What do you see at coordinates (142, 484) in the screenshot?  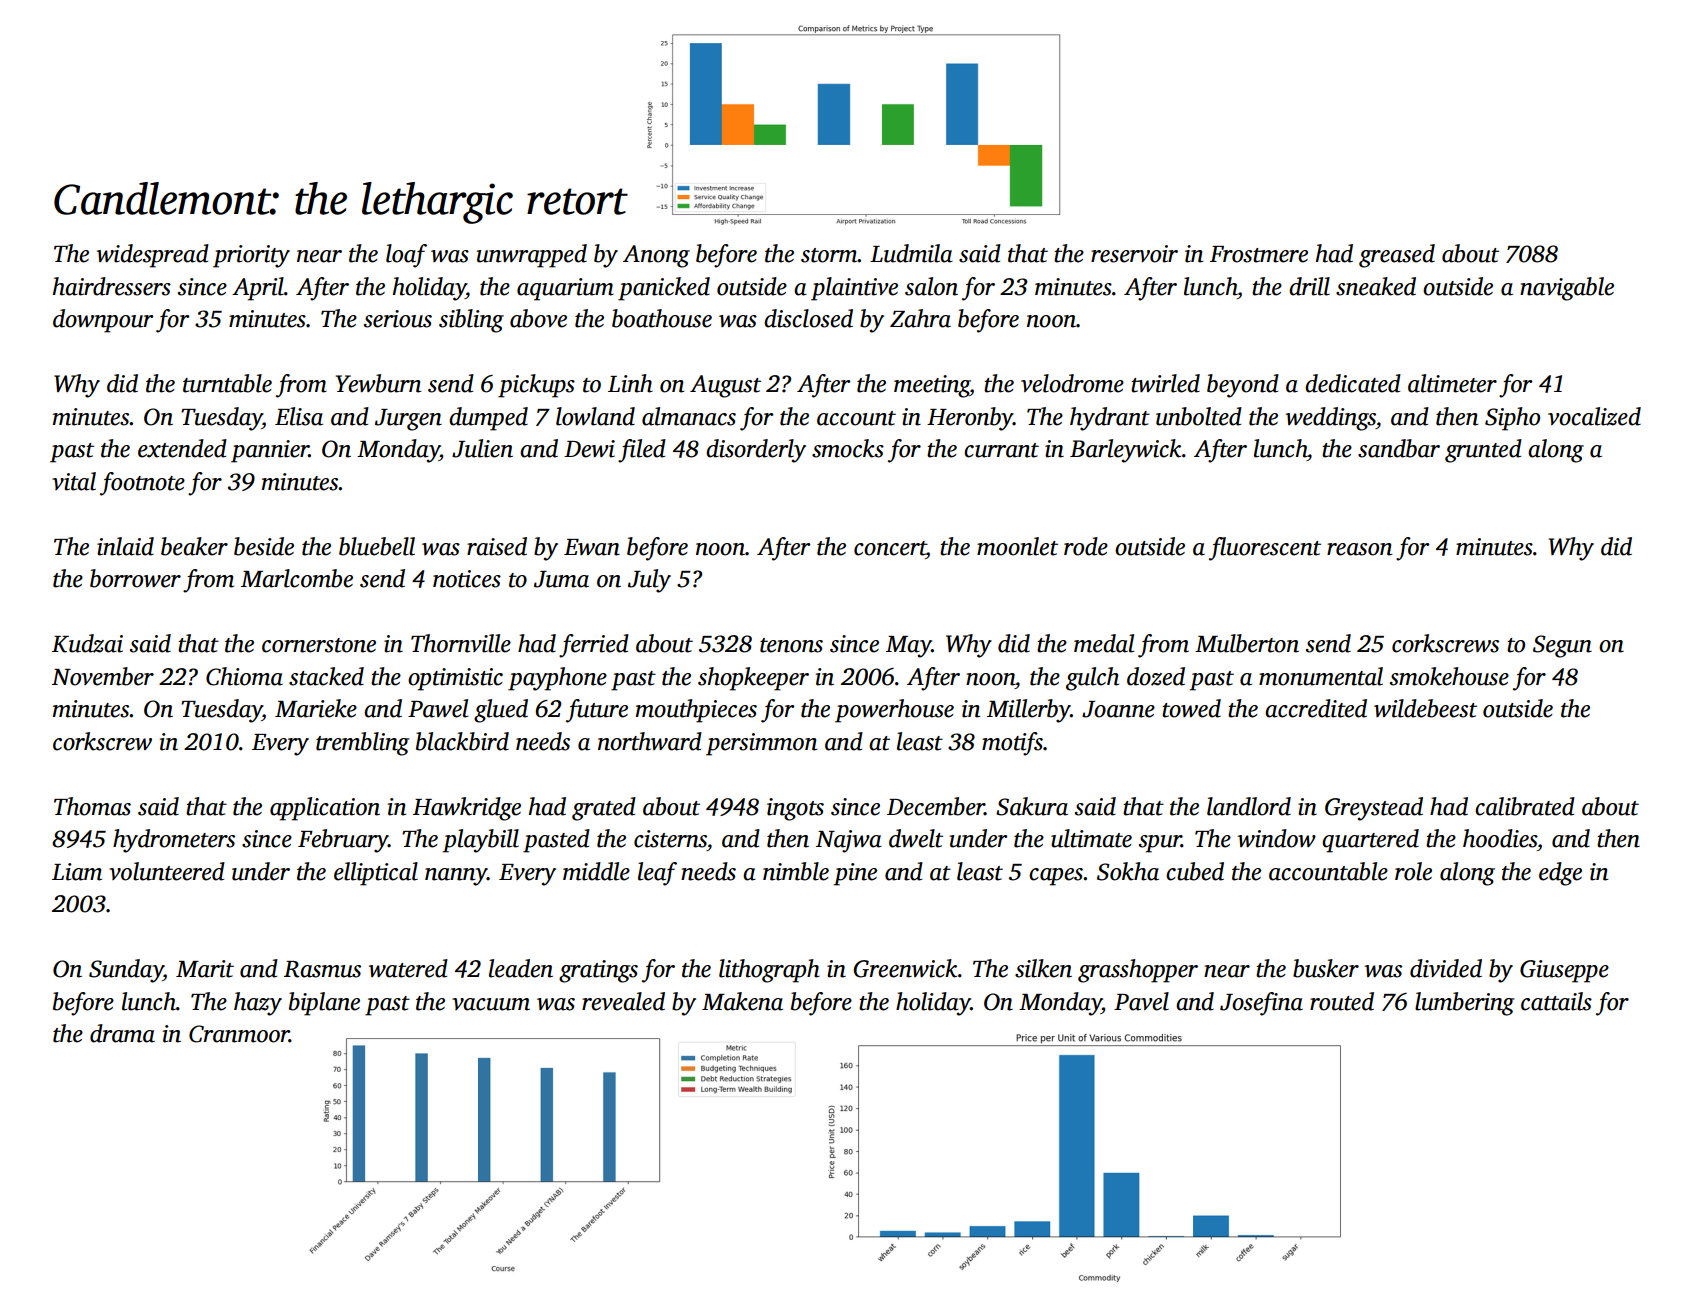 I see `footnote` at bounding box center [142, 484].
